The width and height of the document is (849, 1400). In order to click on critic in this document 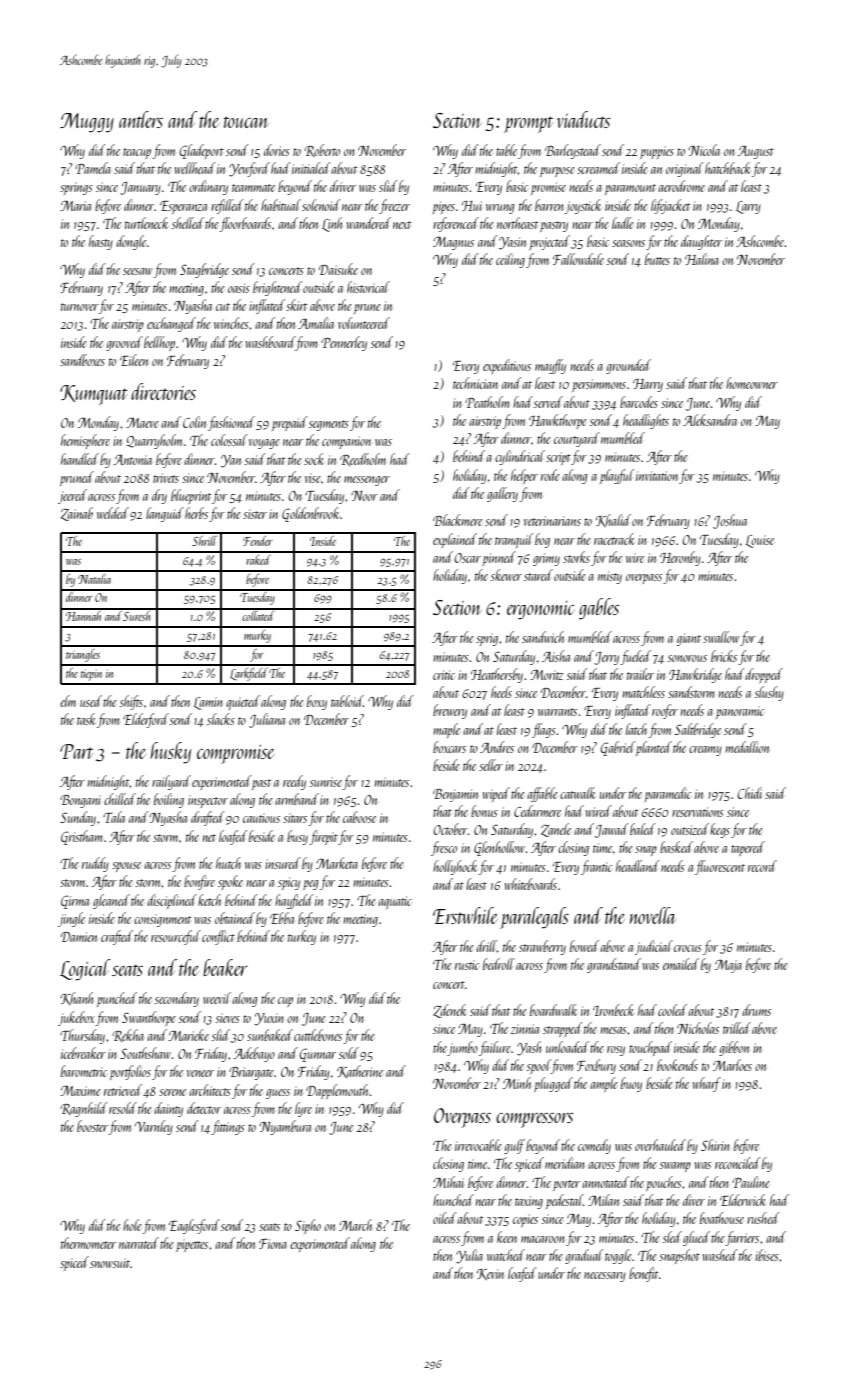, I will do `click(444, 675)`.
